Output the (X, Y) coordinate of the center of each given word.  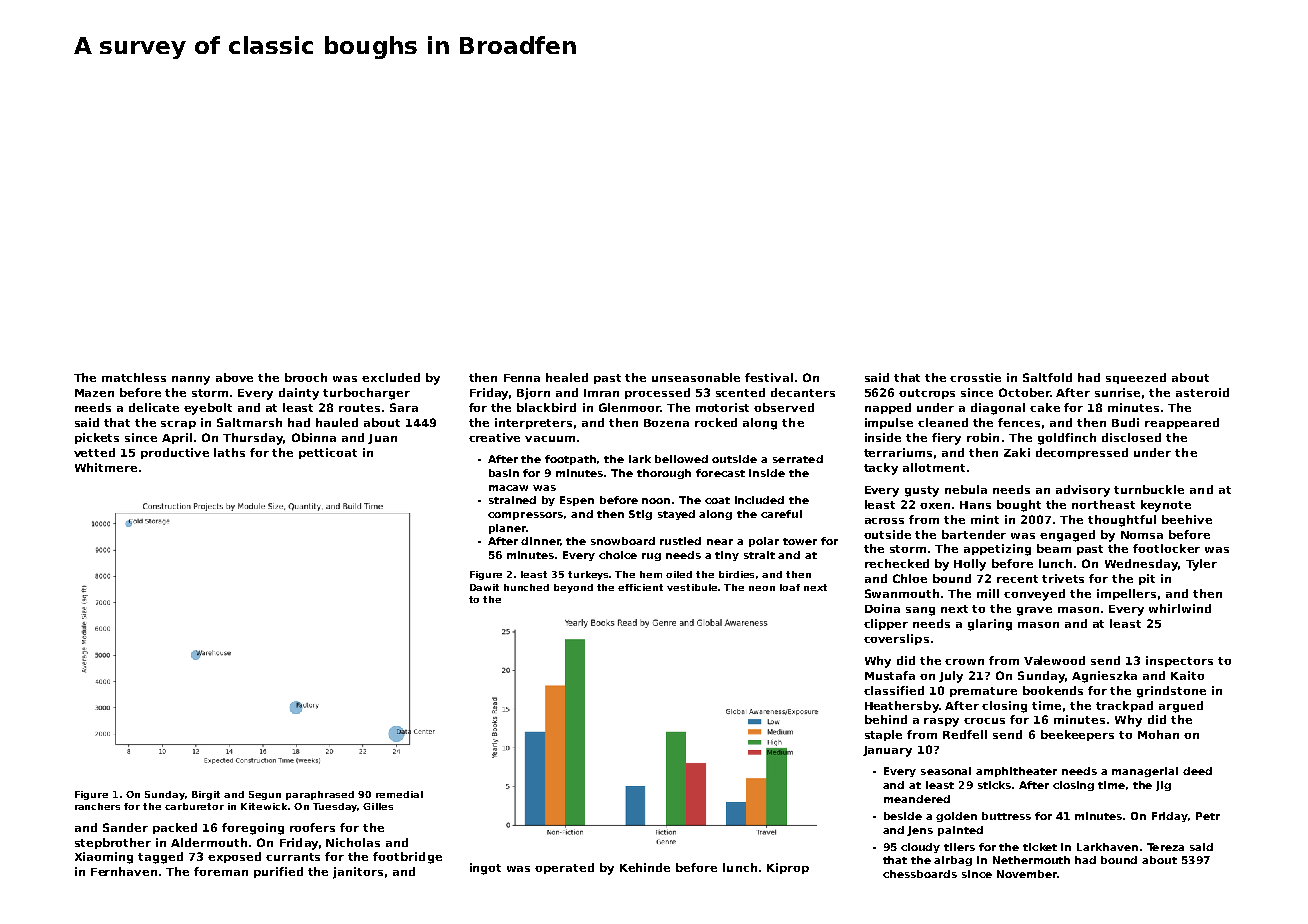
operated (564, 868)
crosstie (975, 377)
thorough (664, 474)
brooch (306, 377)
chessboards (920, 874)
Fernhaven (124, 871)
